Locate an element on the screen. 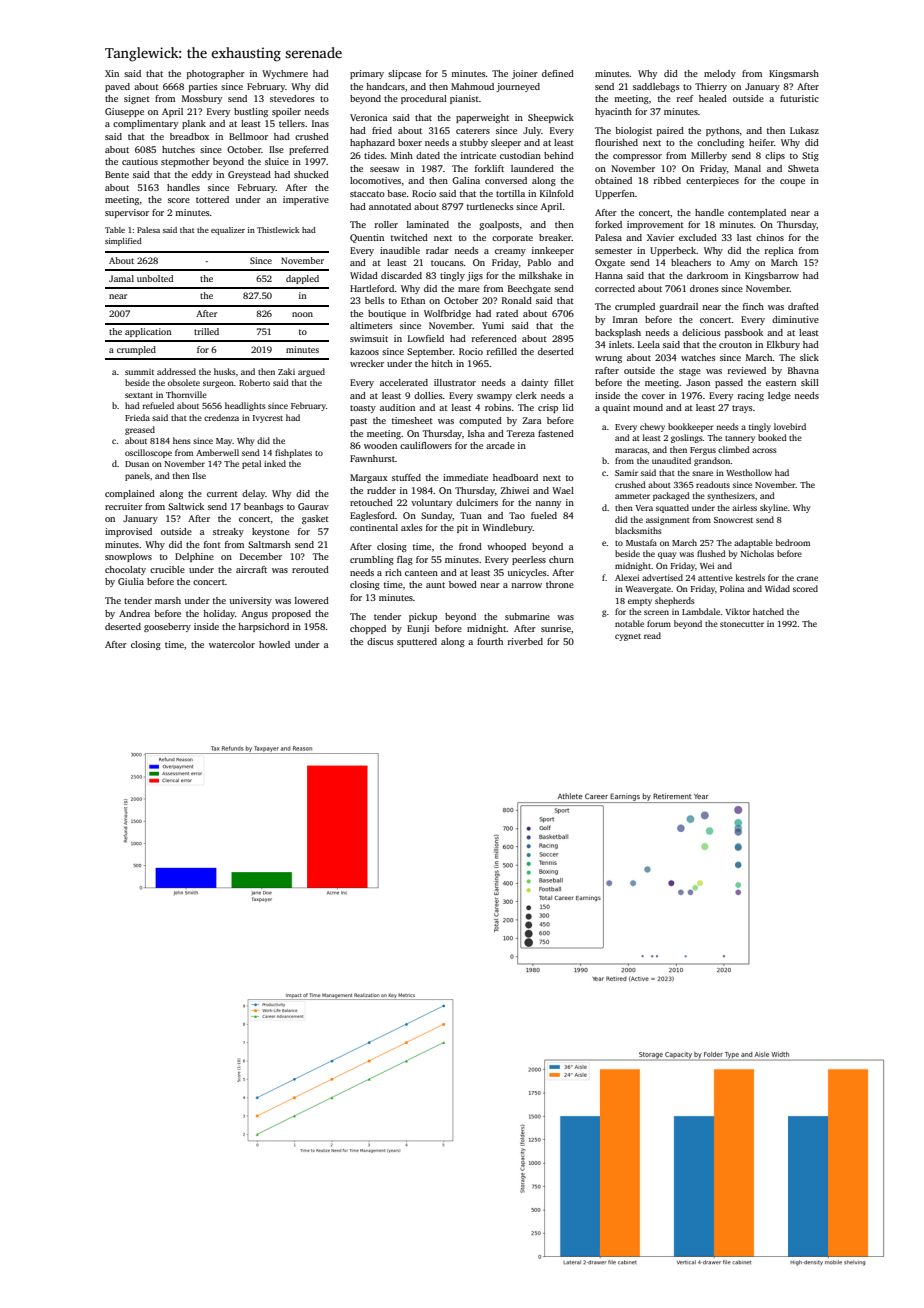 The height and width of the screenshot is (1308, 924). darkroom is located at coordinates (707, 275).
